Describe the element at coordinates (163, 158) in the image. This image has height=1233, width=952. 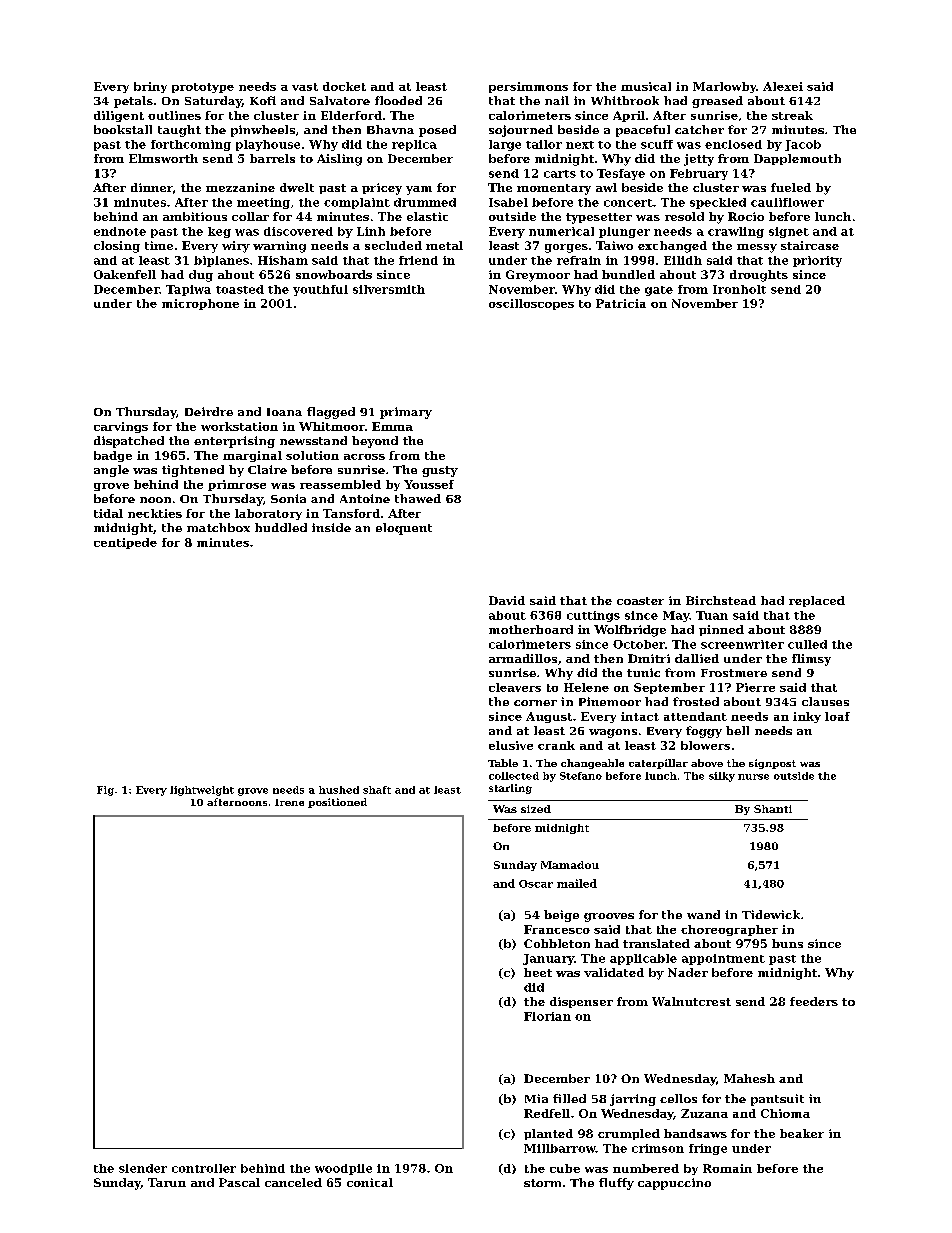
I see `Elmsworth` at that location.
